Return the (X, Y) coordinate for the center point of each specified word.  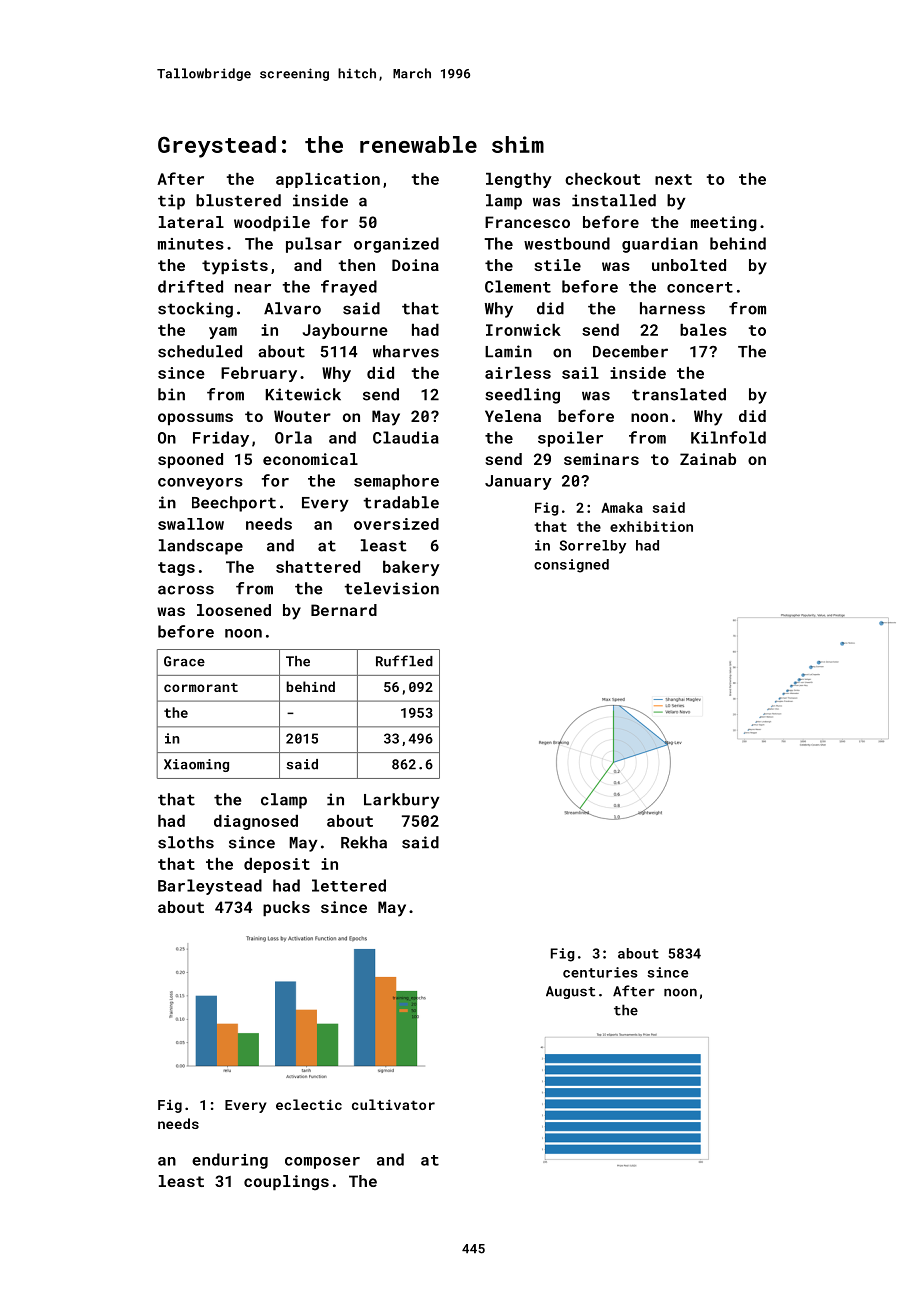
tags (176, 569)
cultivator (393, 1104)
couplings (286, 1183)
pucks (286, 908)
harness (672, 308)
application (328, 180)
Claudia (406, 437)
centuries (600, 972)
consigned (571, 566)
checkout (602, 179)
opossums (195, 419)
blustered (238, 200)
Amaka (622, 507)
